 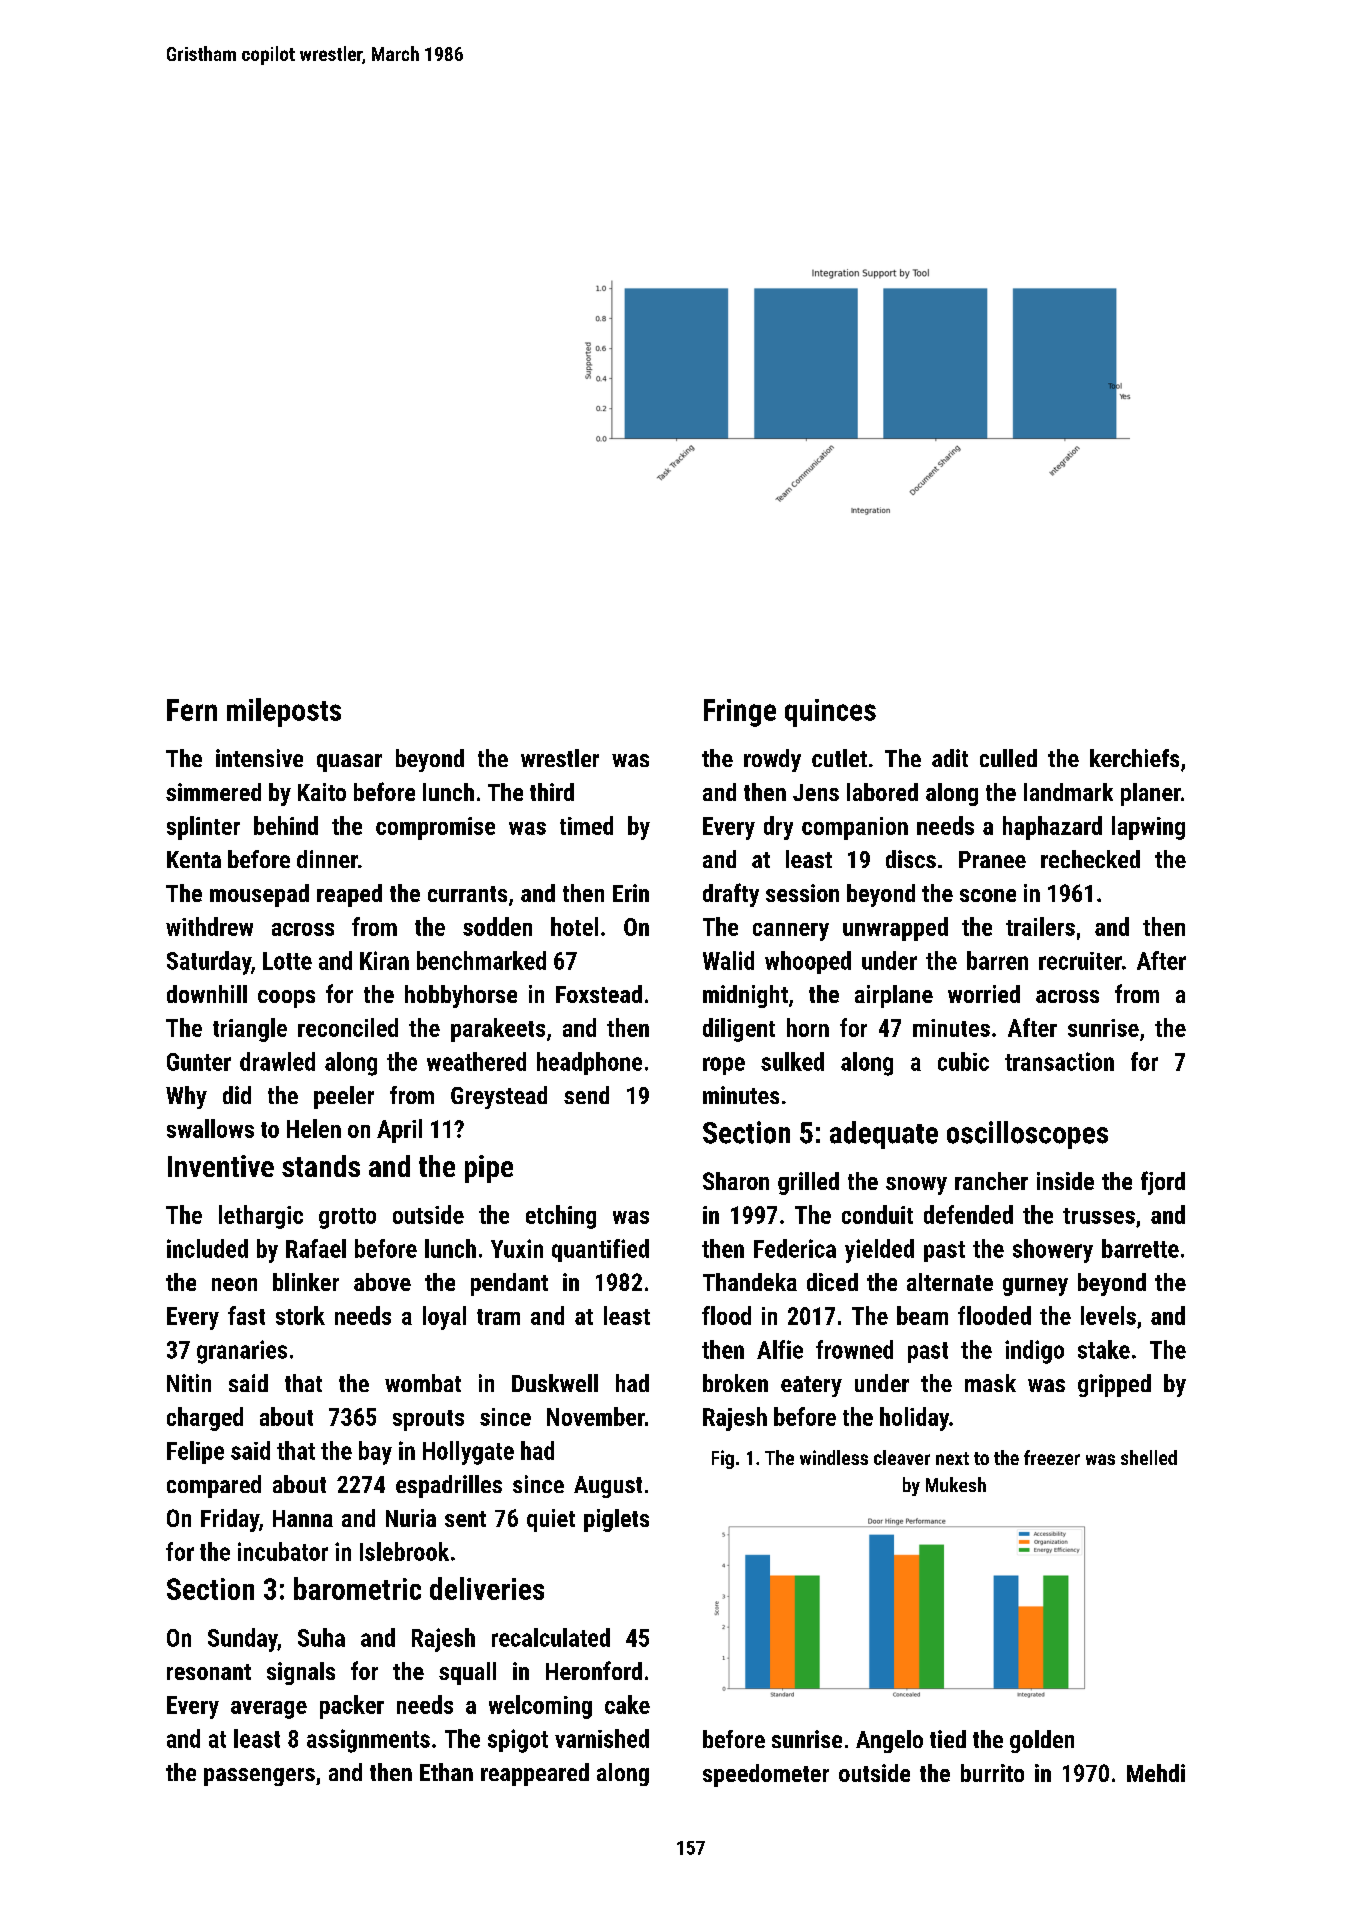 What do you see at coordinates (586, 1095) in the screenshot?
I see `send` at bounding box center [586, 1095].
